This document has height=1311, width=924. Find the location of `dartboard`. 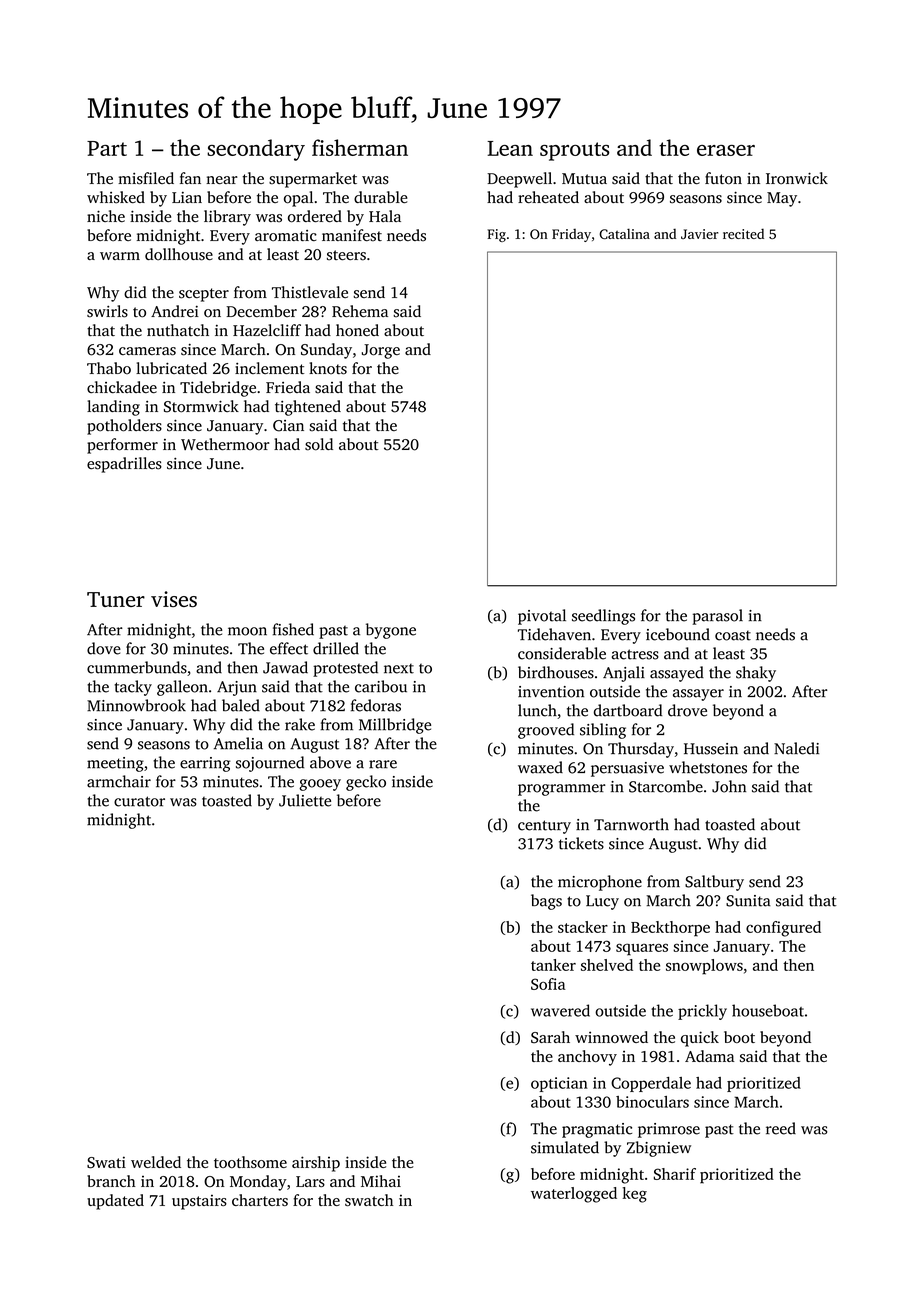

dartboard is located at coordinates (628, 710).
